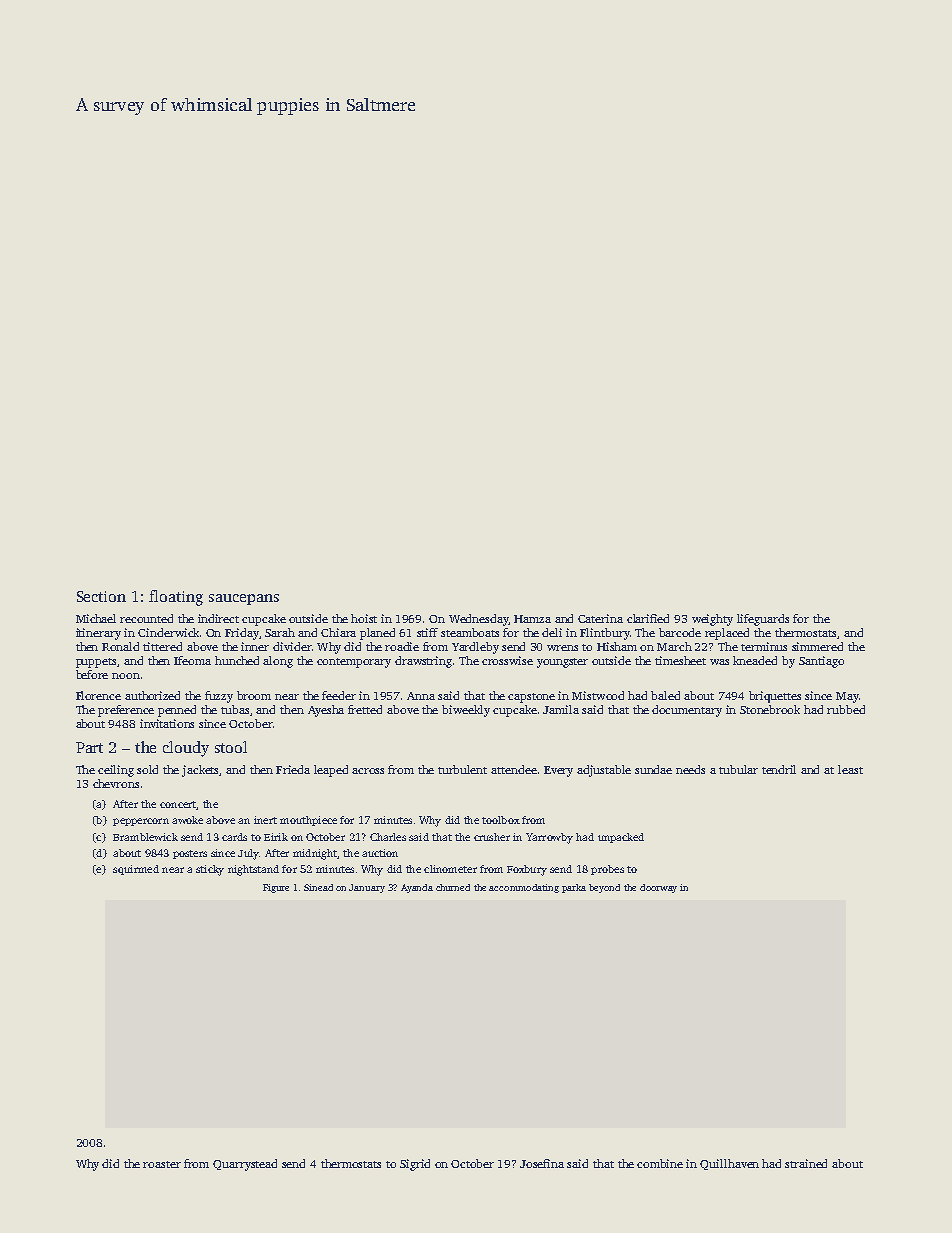 Image resolution: width=952 pixels, height=1233 pixels. What do you see at coordinates (415, 1165) in the image?
I see `Sigrid` at bounding box center [415, 1165].
